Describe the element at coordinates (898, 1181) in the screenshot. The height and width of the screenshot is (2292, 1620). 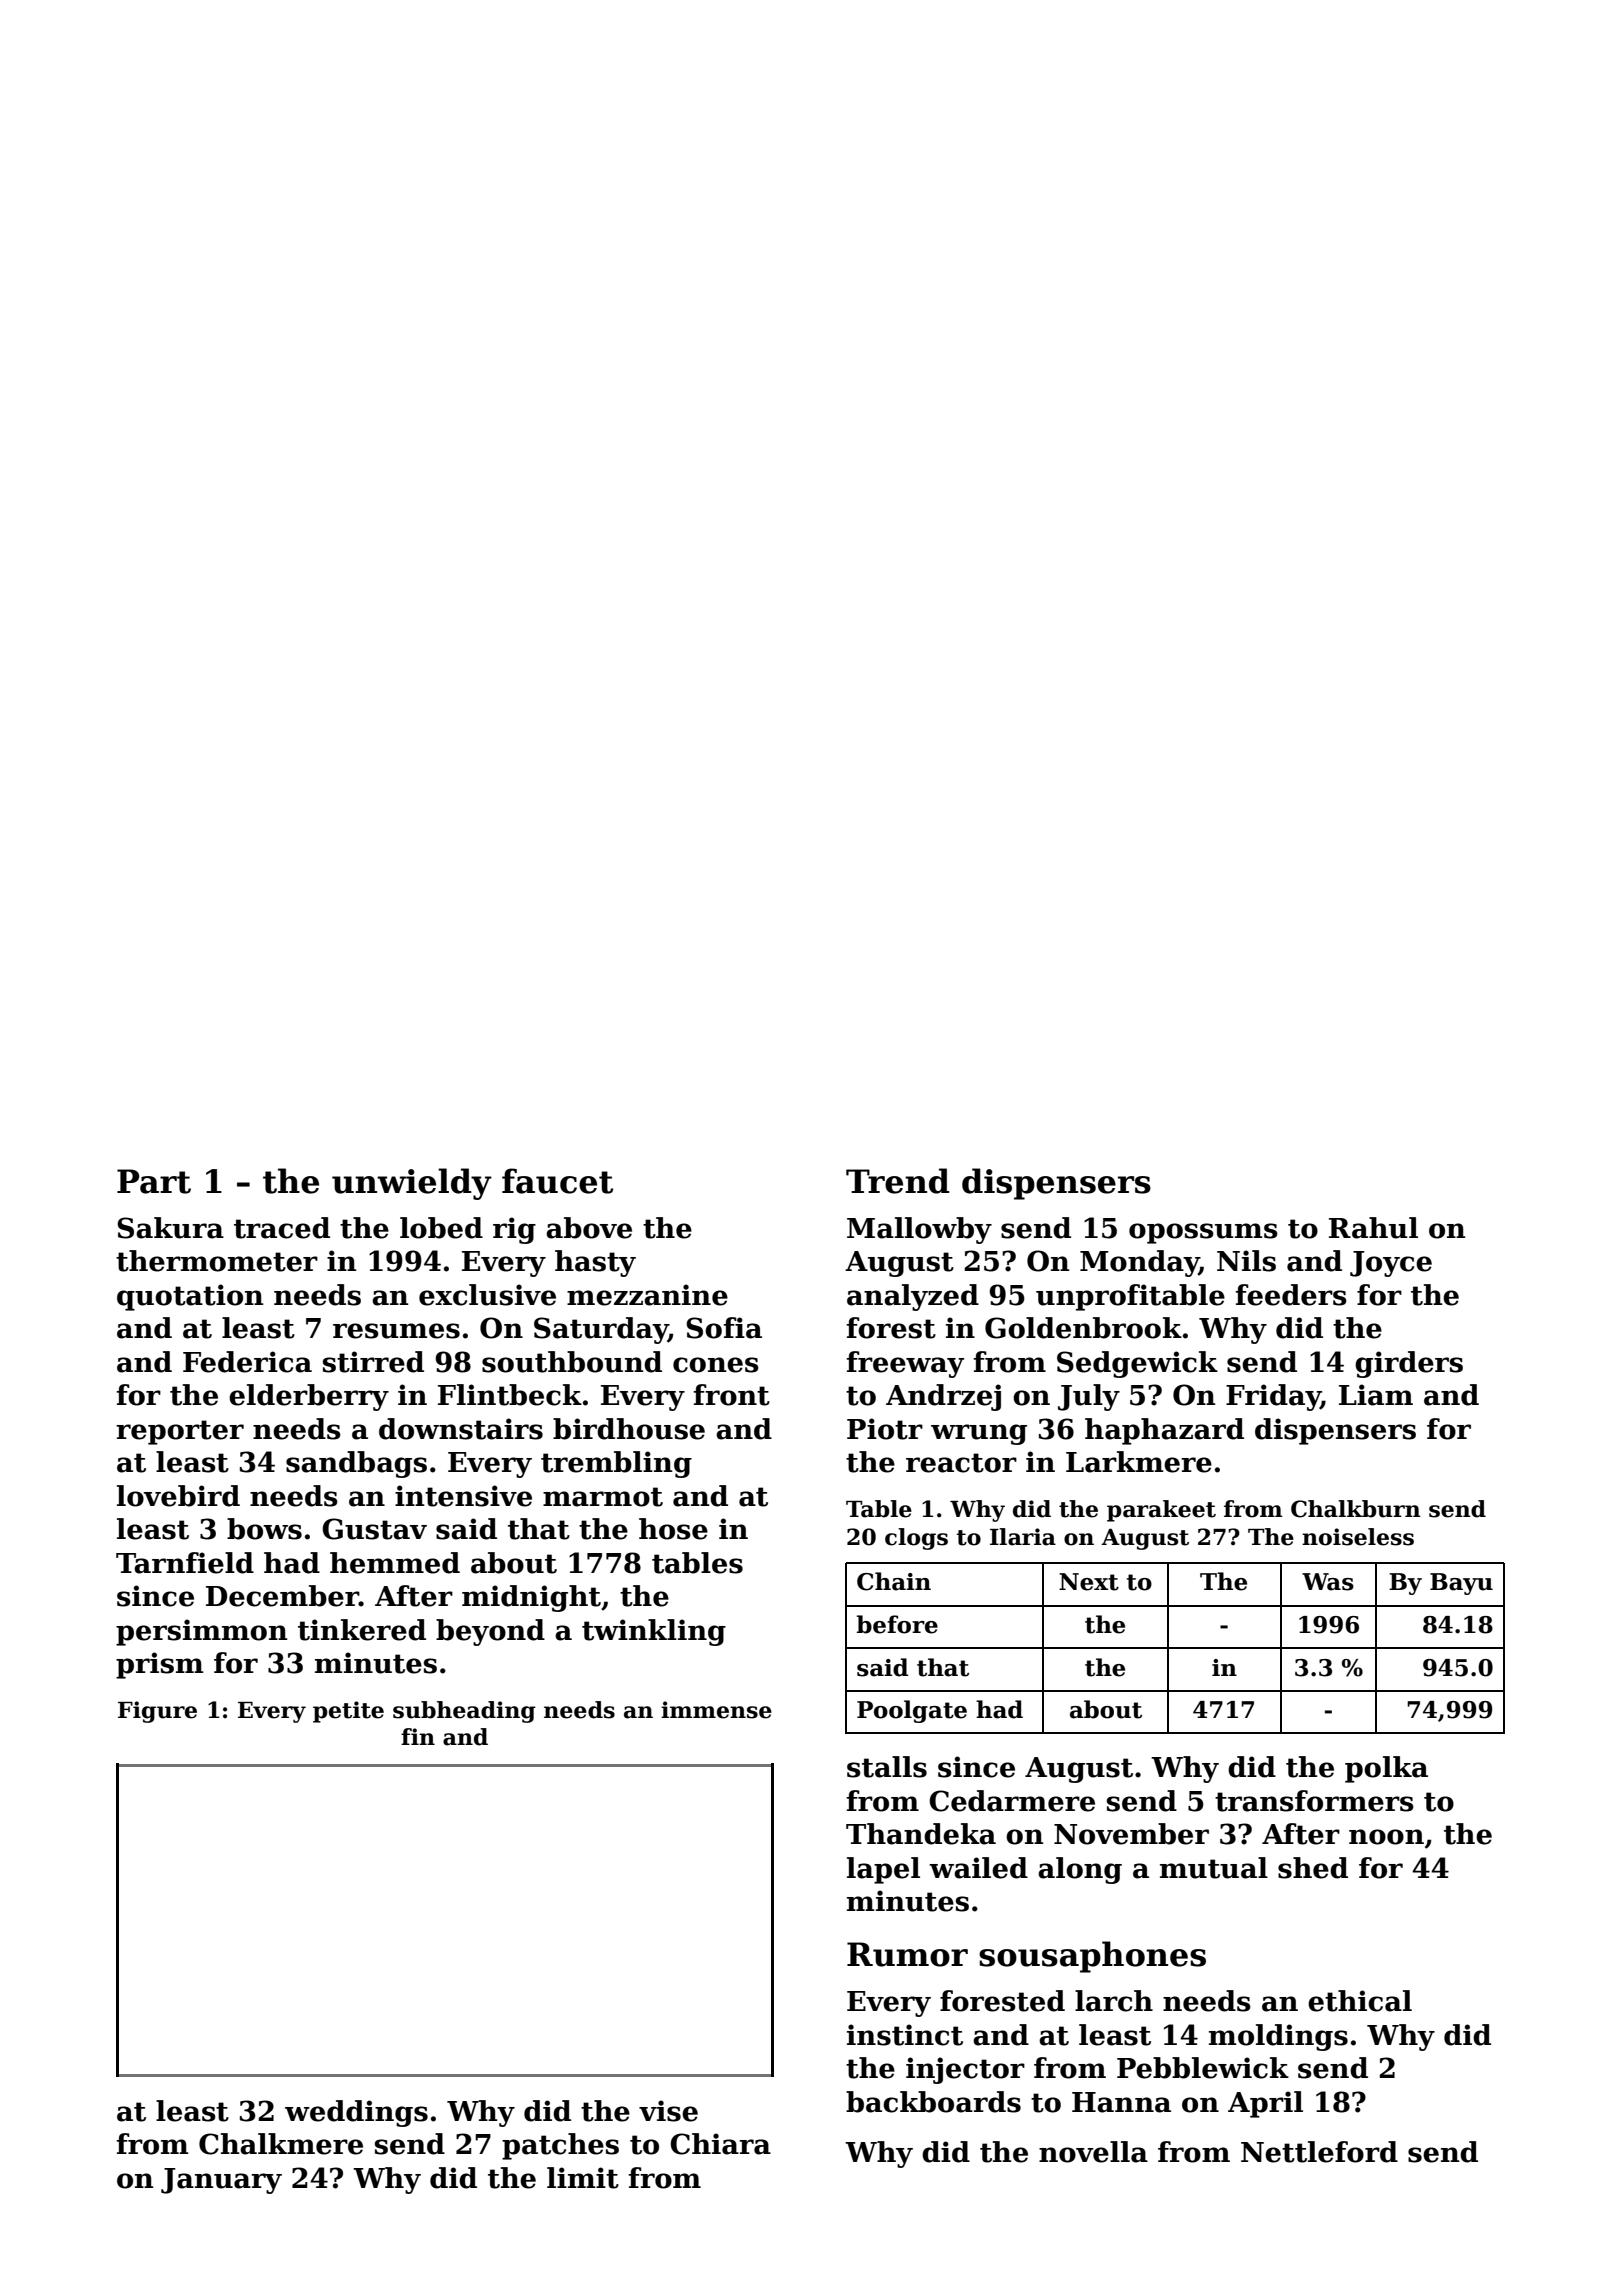
I see `Trend` at that location.
